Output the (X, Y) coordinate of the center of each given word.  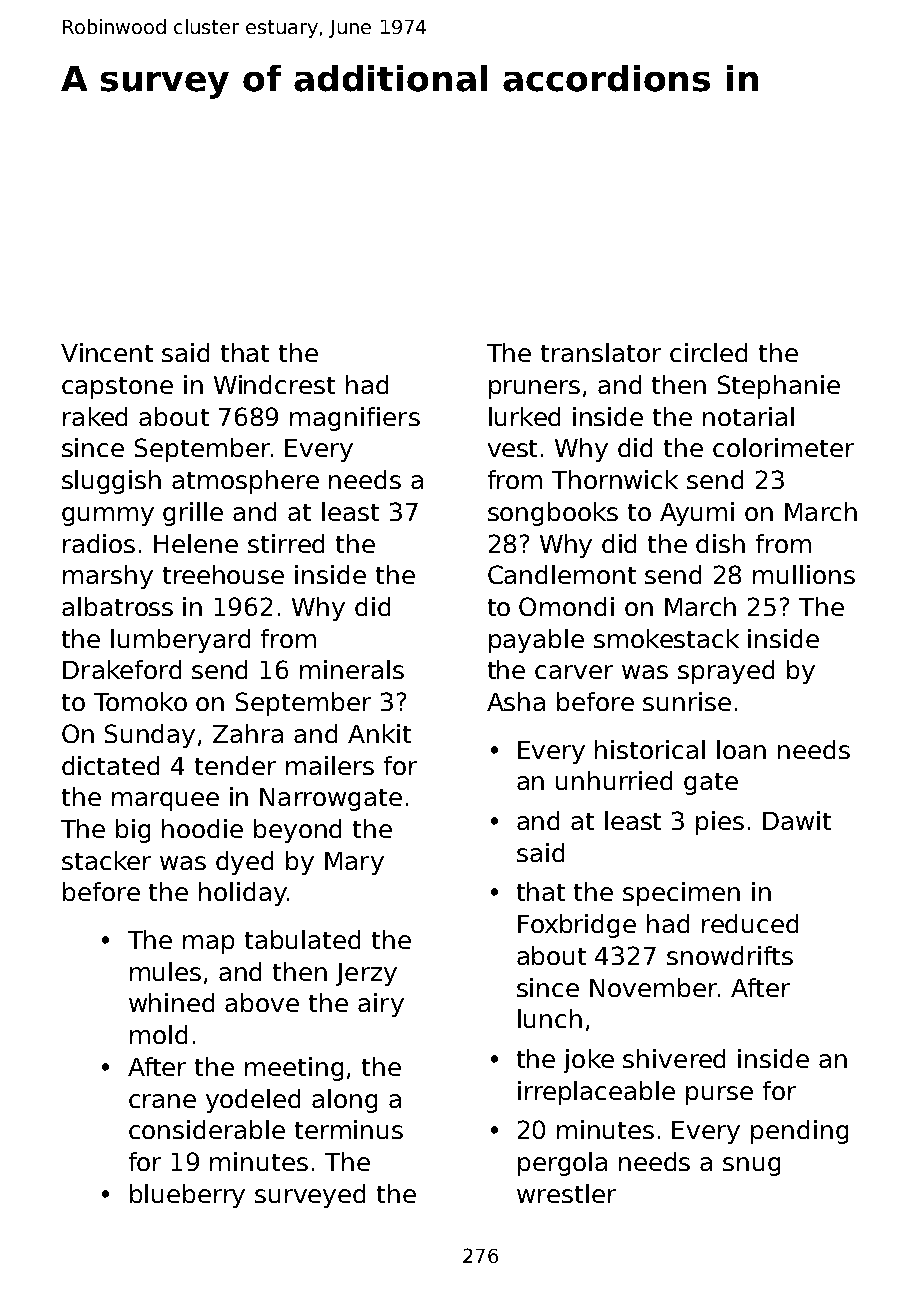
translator (601, 352)
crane (162, 1101)
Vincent (107, 352)
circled (708, 352)
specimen (681, 894)
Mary (354, 863)
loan (741, 749)
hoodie (202, 828)
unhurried (614, 780)
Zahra (248, 733)
